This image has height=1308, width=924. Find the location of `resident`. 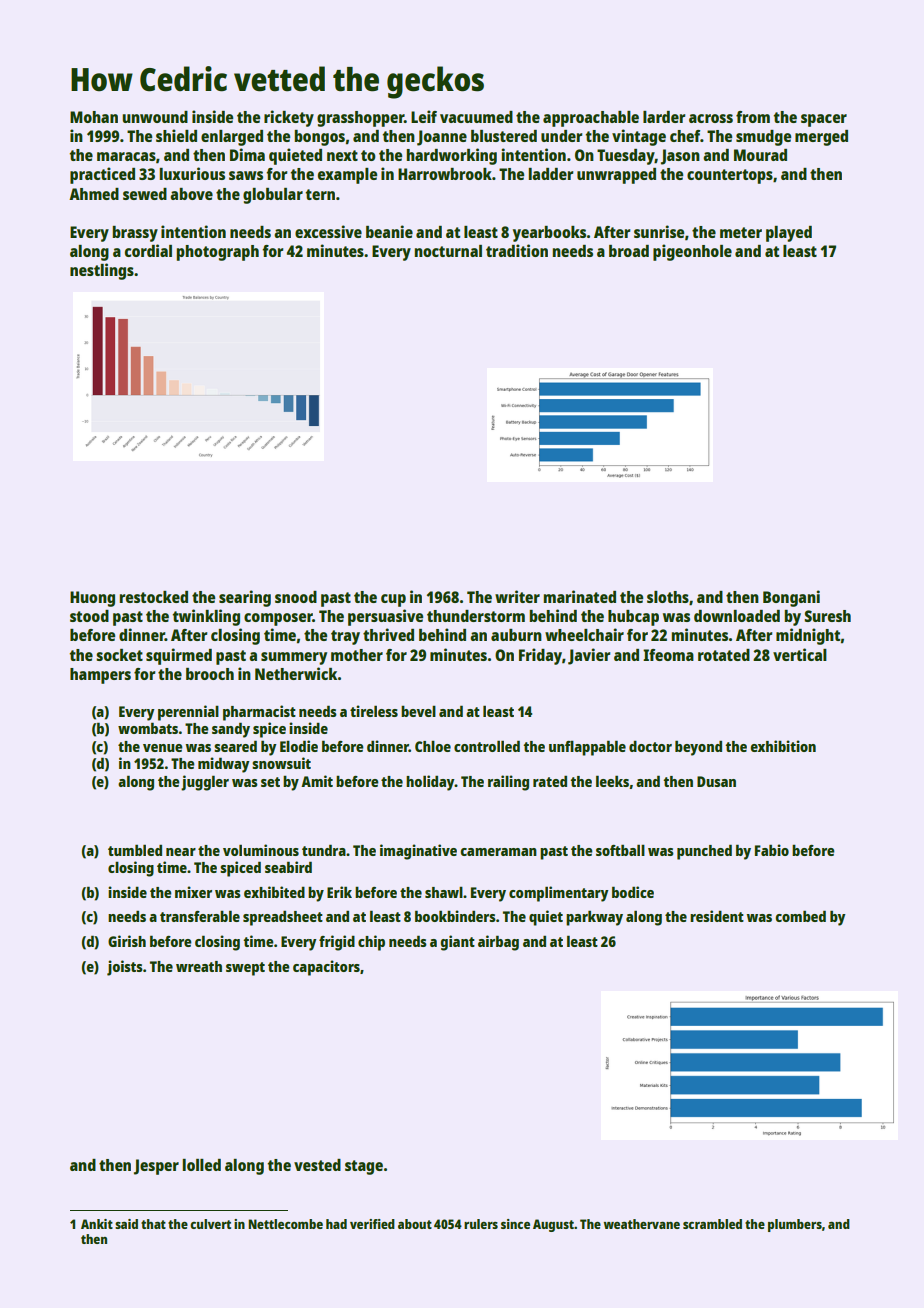

resident is located at coordinates (717, 916).
